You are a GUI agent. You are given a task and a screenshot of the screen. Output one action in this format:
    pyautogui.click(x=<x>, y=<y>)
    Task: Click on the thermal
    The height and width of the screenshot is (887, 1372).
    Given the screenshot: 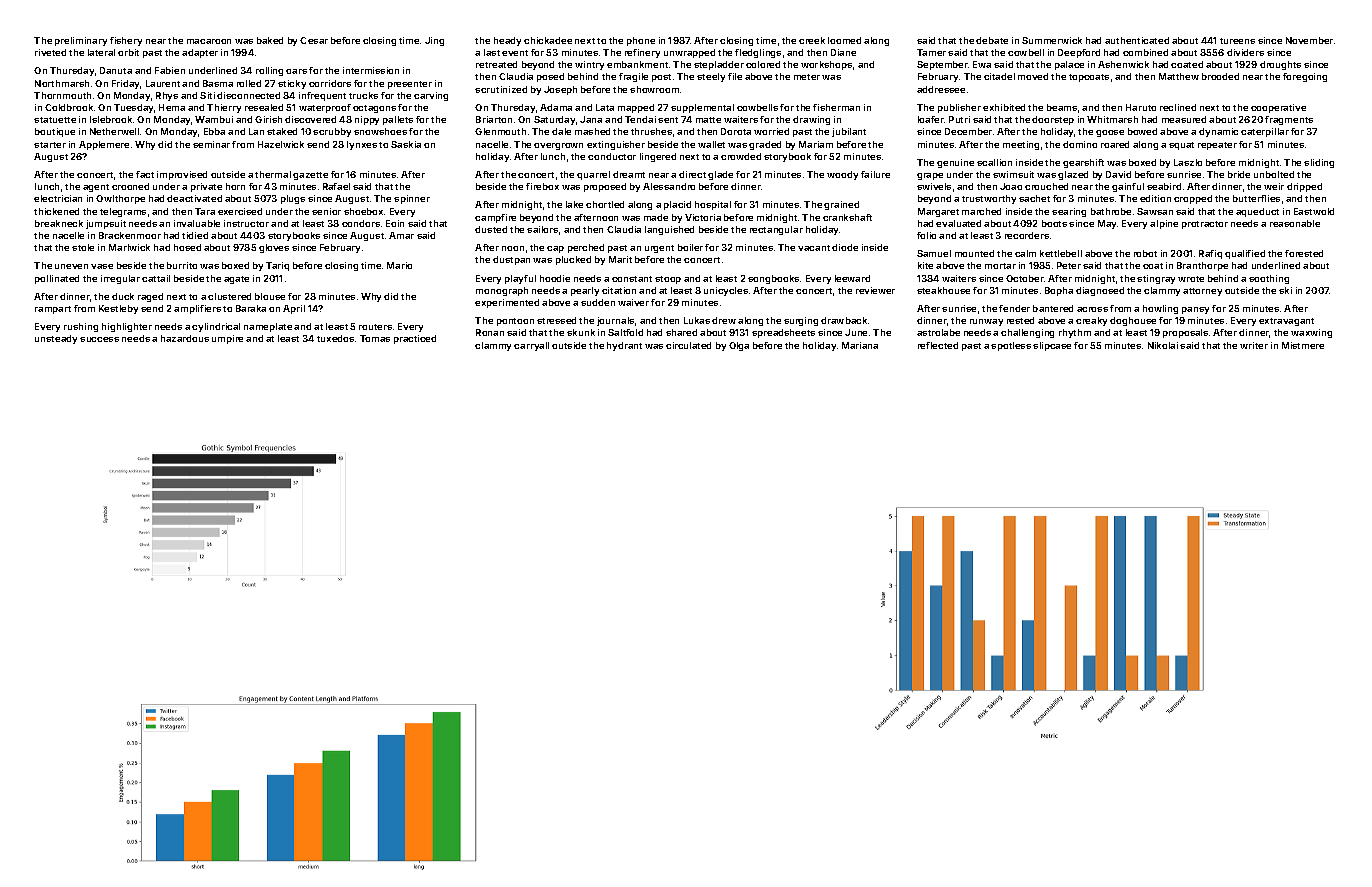 What is the action you would take?
    pyautogui.click(x=273, y=174)
